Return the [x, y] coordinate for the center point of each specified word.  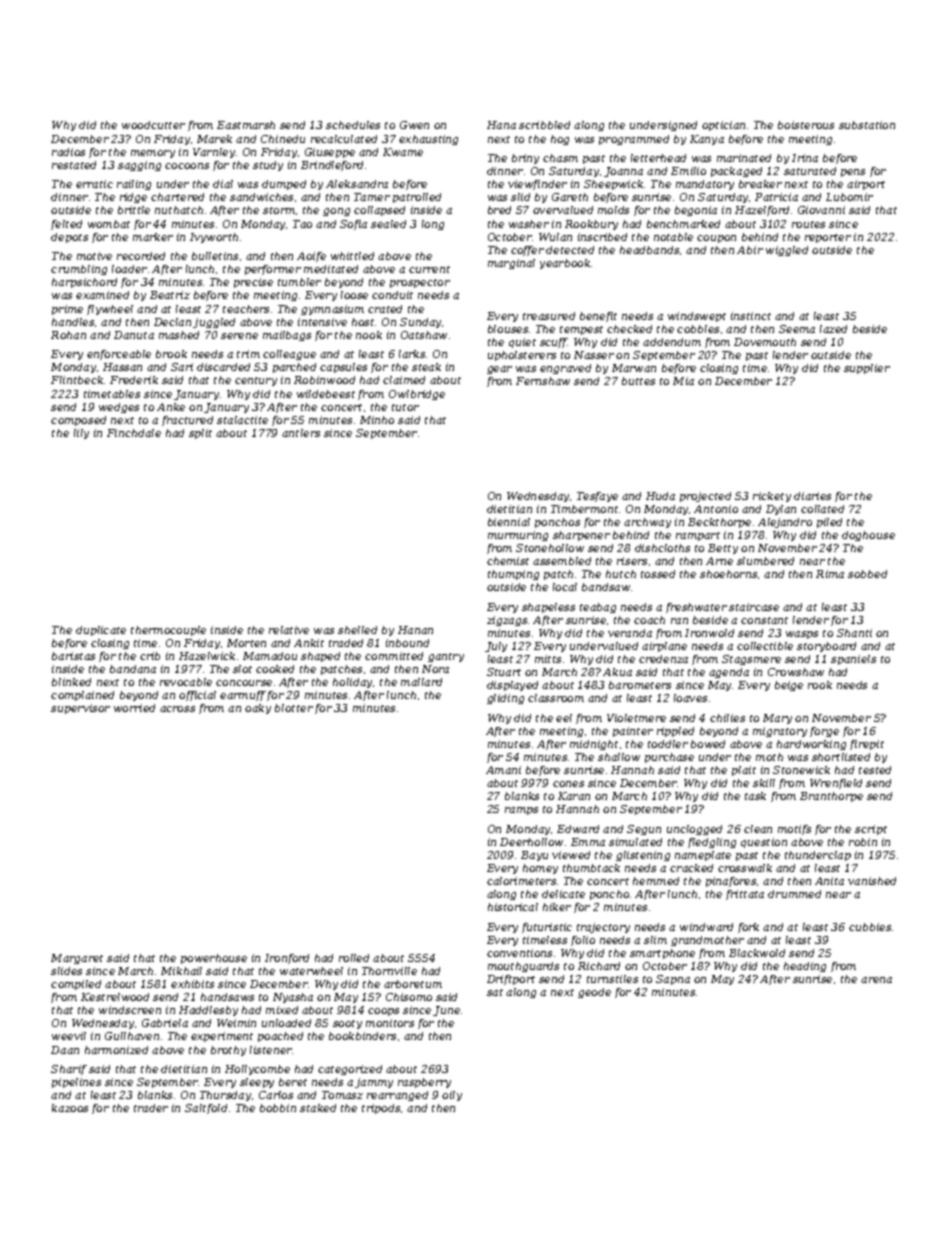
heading [805, 967]
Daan [65, 1050]
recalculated [344, 139]
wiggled [787, 251]
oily [452, 1096]
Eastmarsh [246, 125]
